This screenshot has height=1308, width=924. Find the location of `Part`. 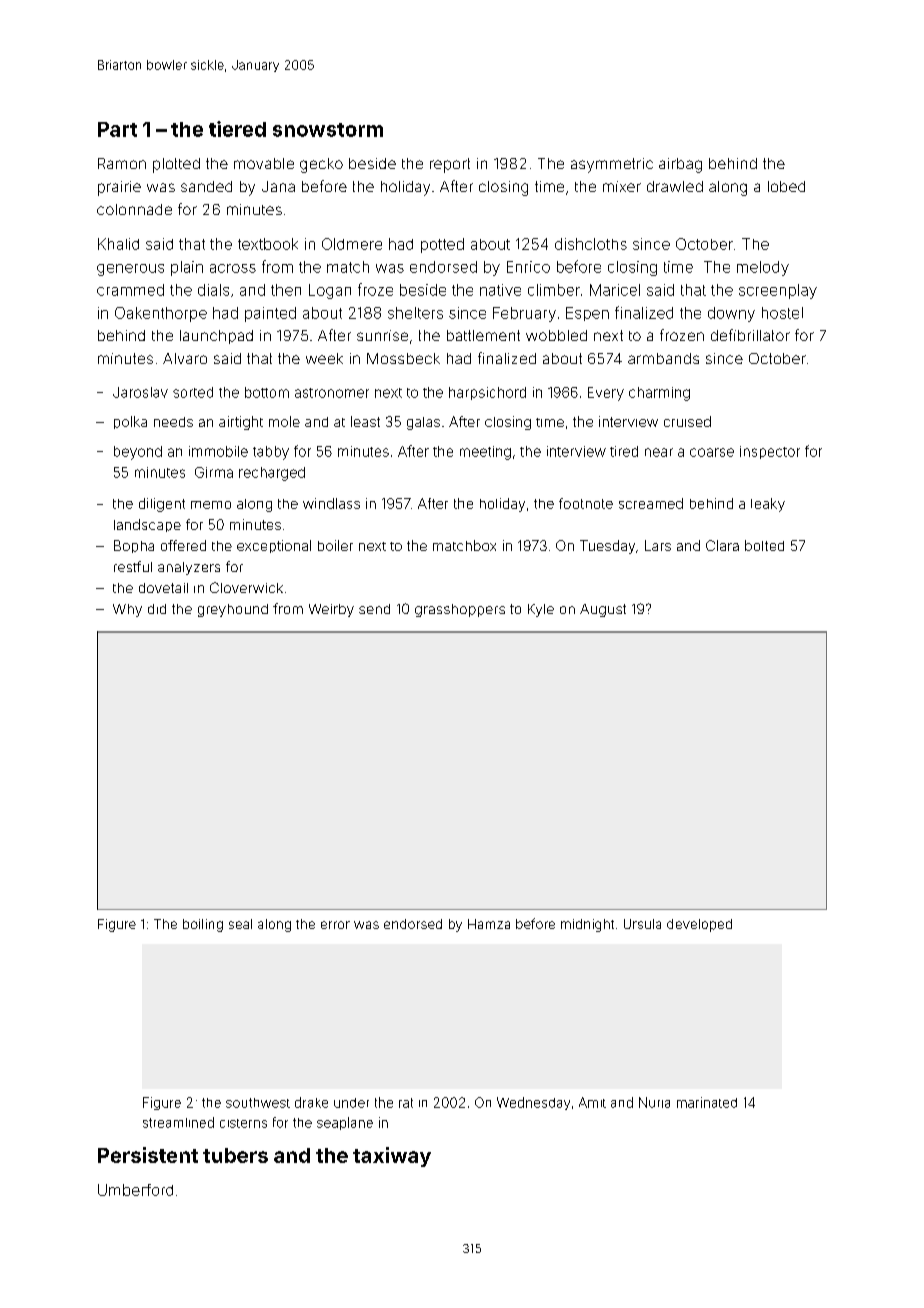

Part is located at coordinates (117, 129).
